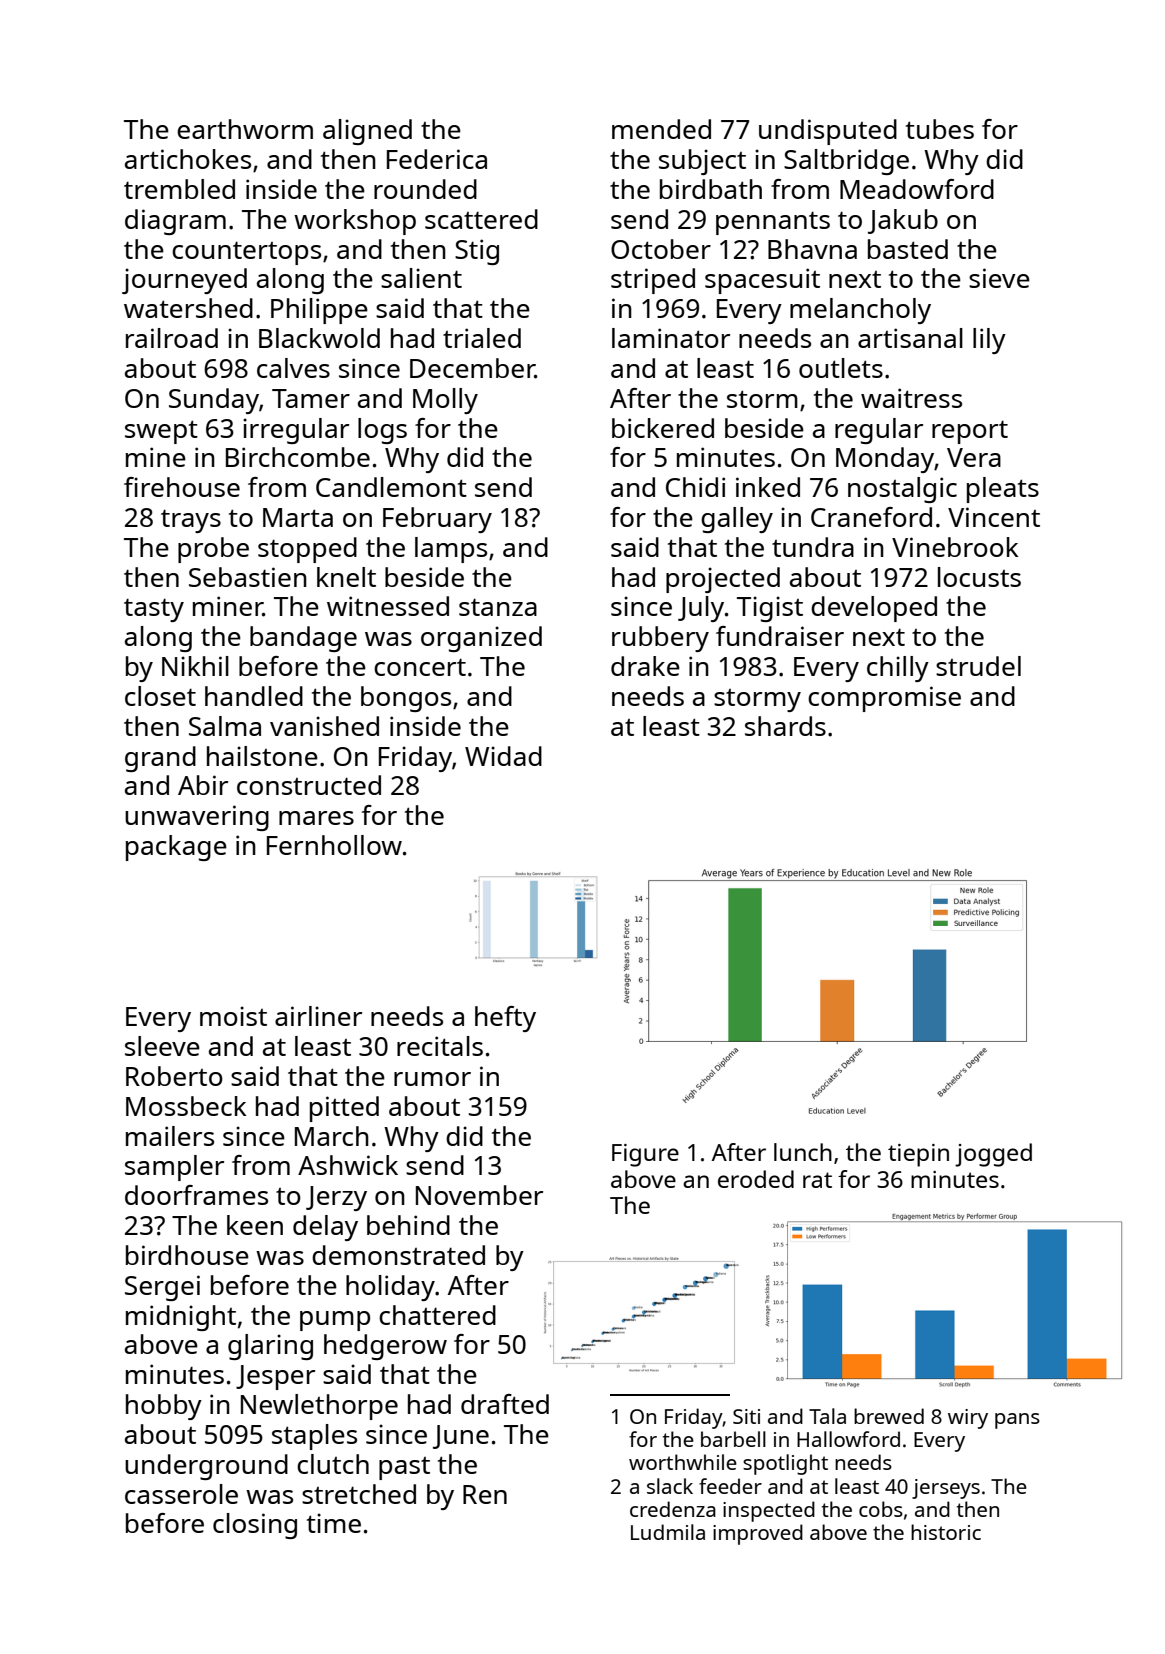 This screenshot has height=1654, width=1165. I want to click on cobs, so click(881, 1509).
